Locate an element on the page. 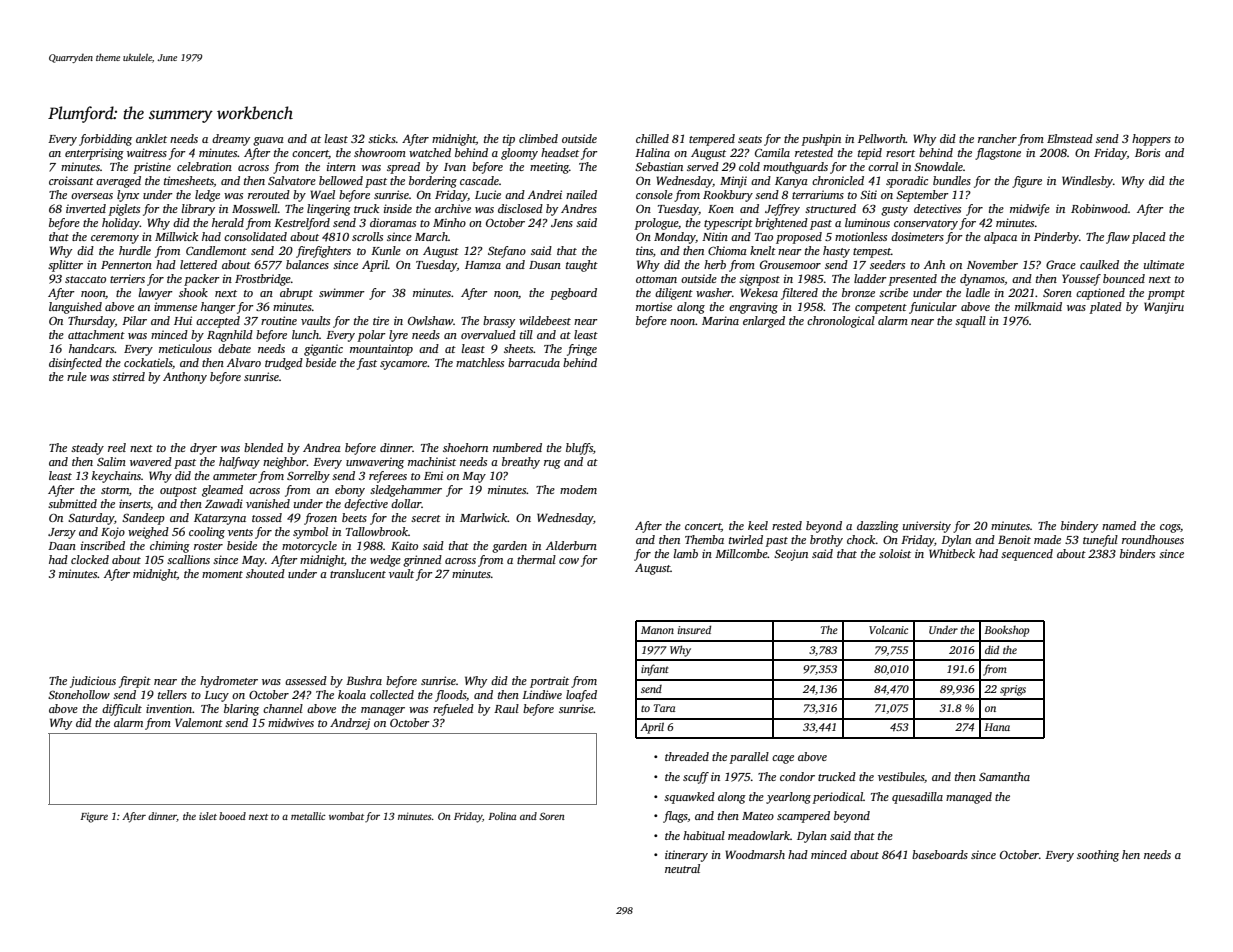 This image has width=1233, height=952. judicious is located at coordinates (93, 682).
